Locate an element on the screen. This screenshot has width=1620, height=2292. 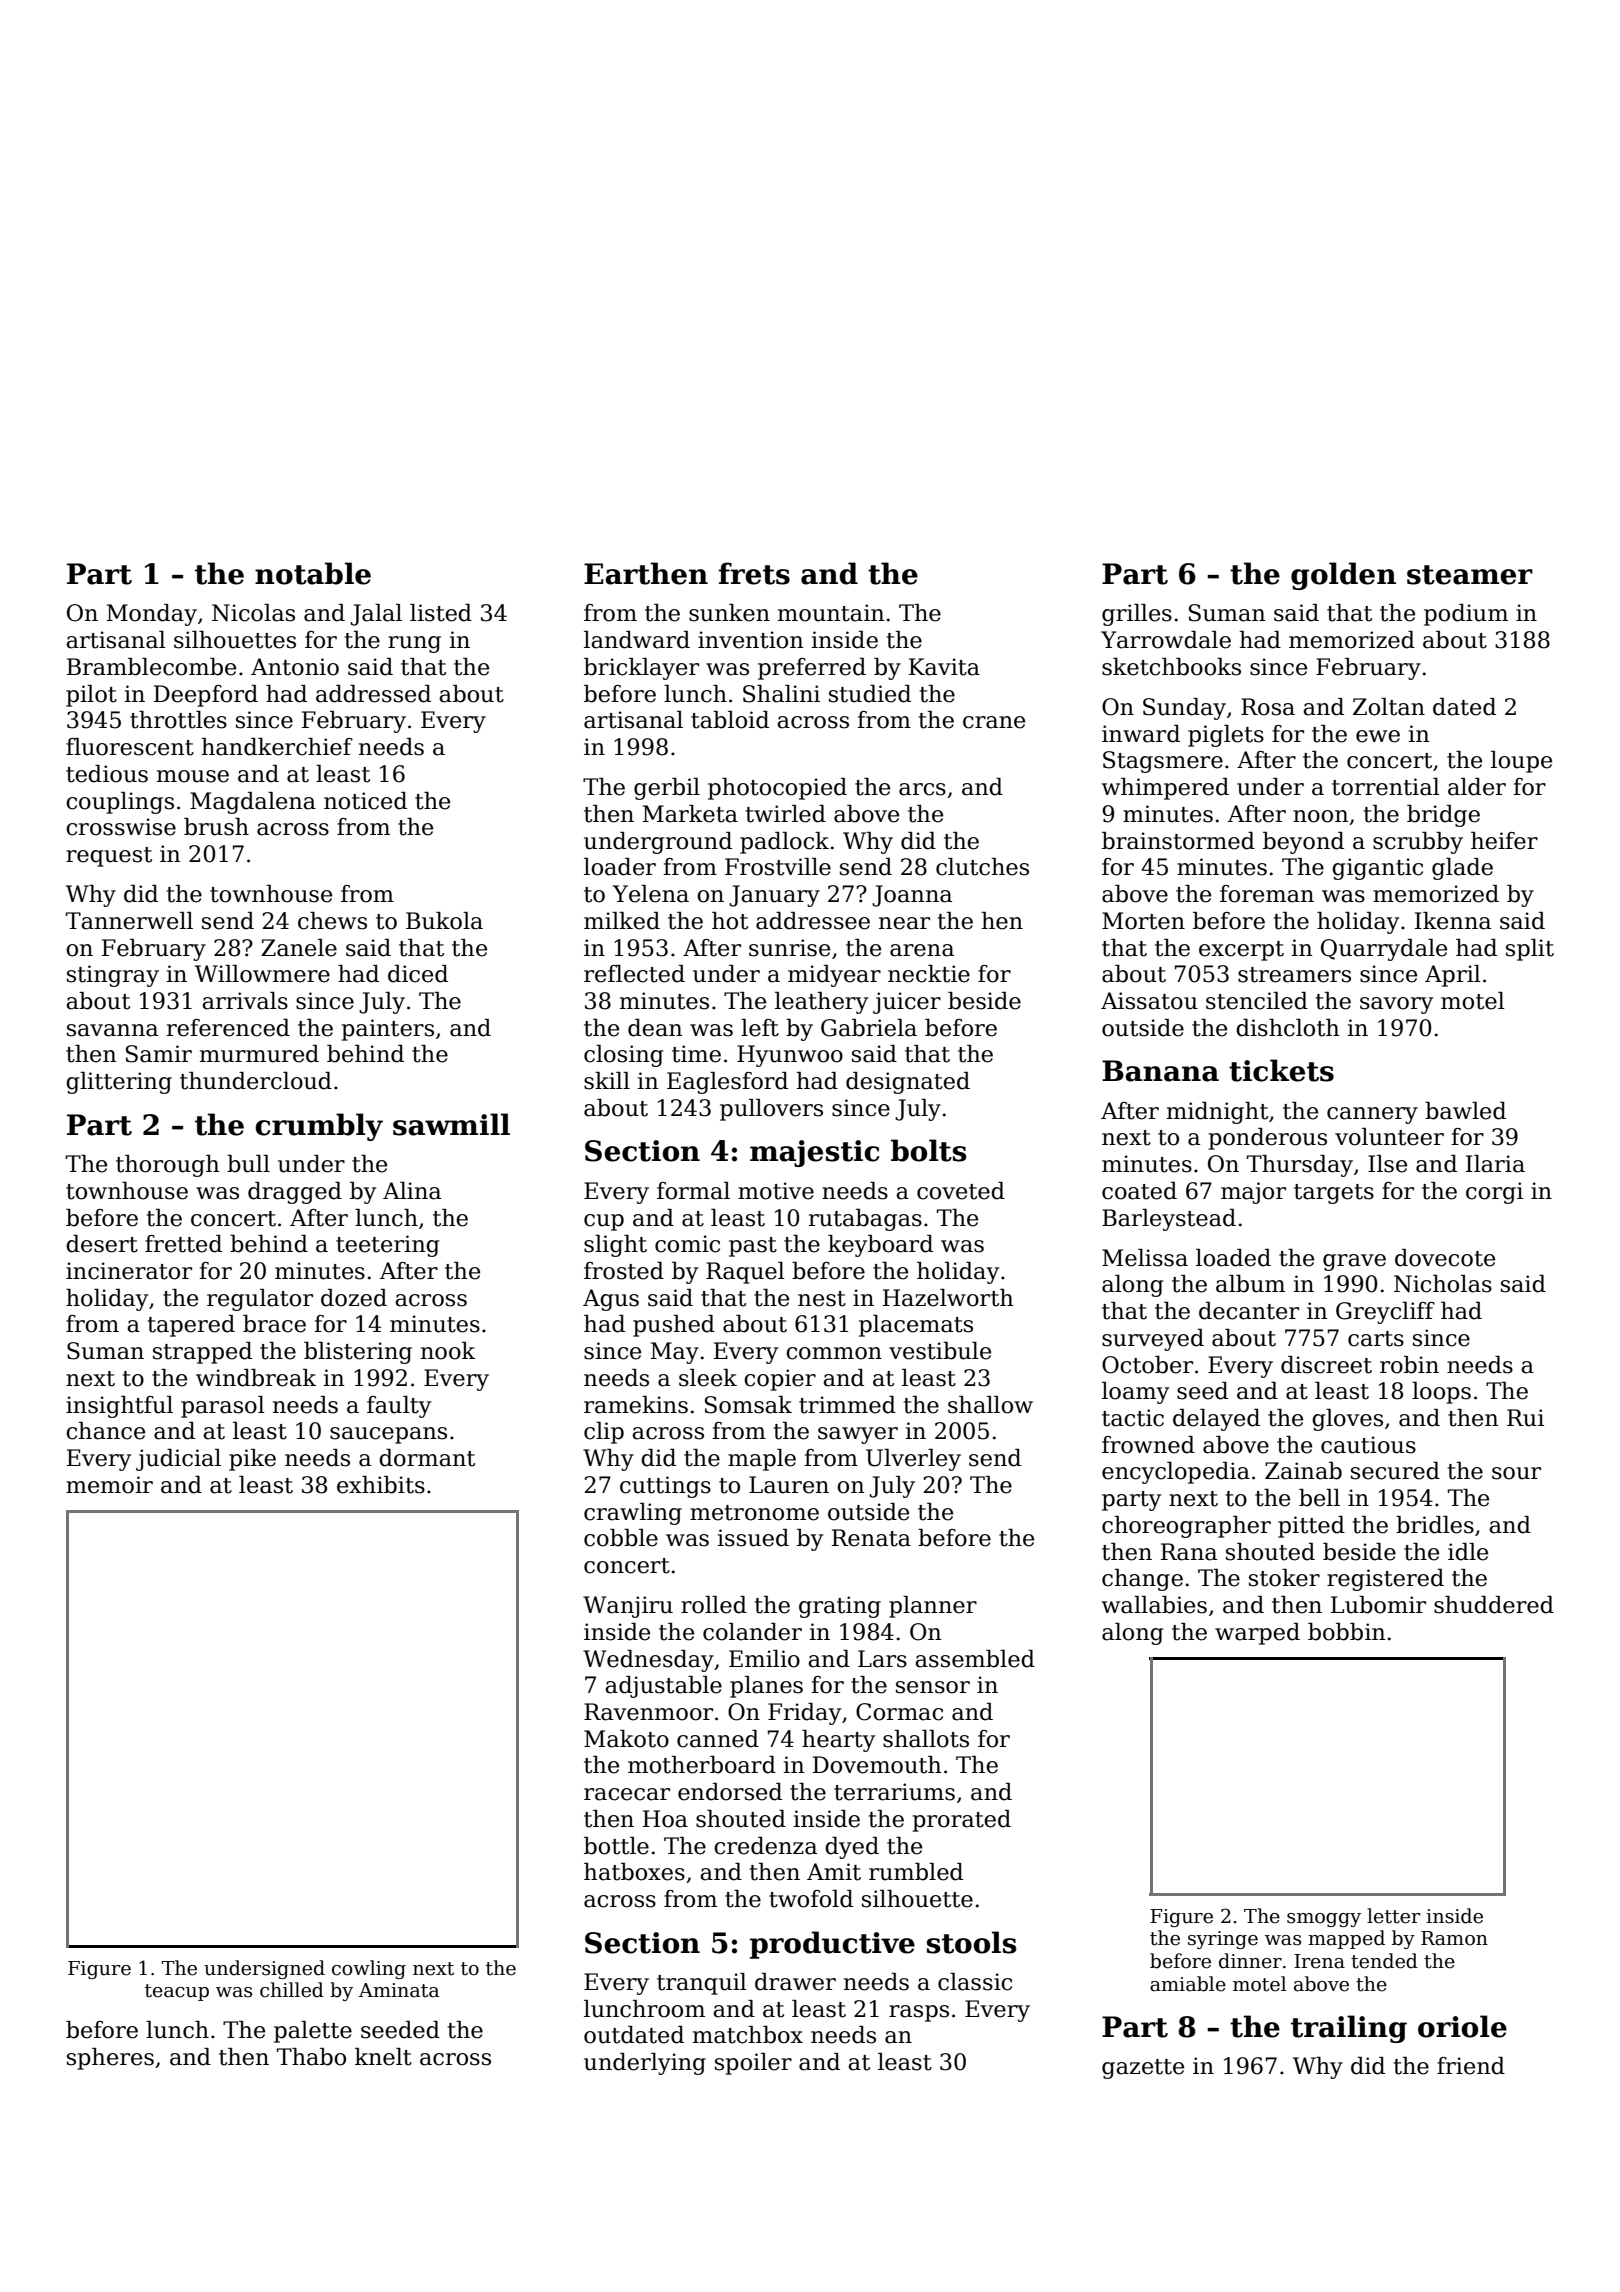
noticed is located at coordinates (365, 801).
